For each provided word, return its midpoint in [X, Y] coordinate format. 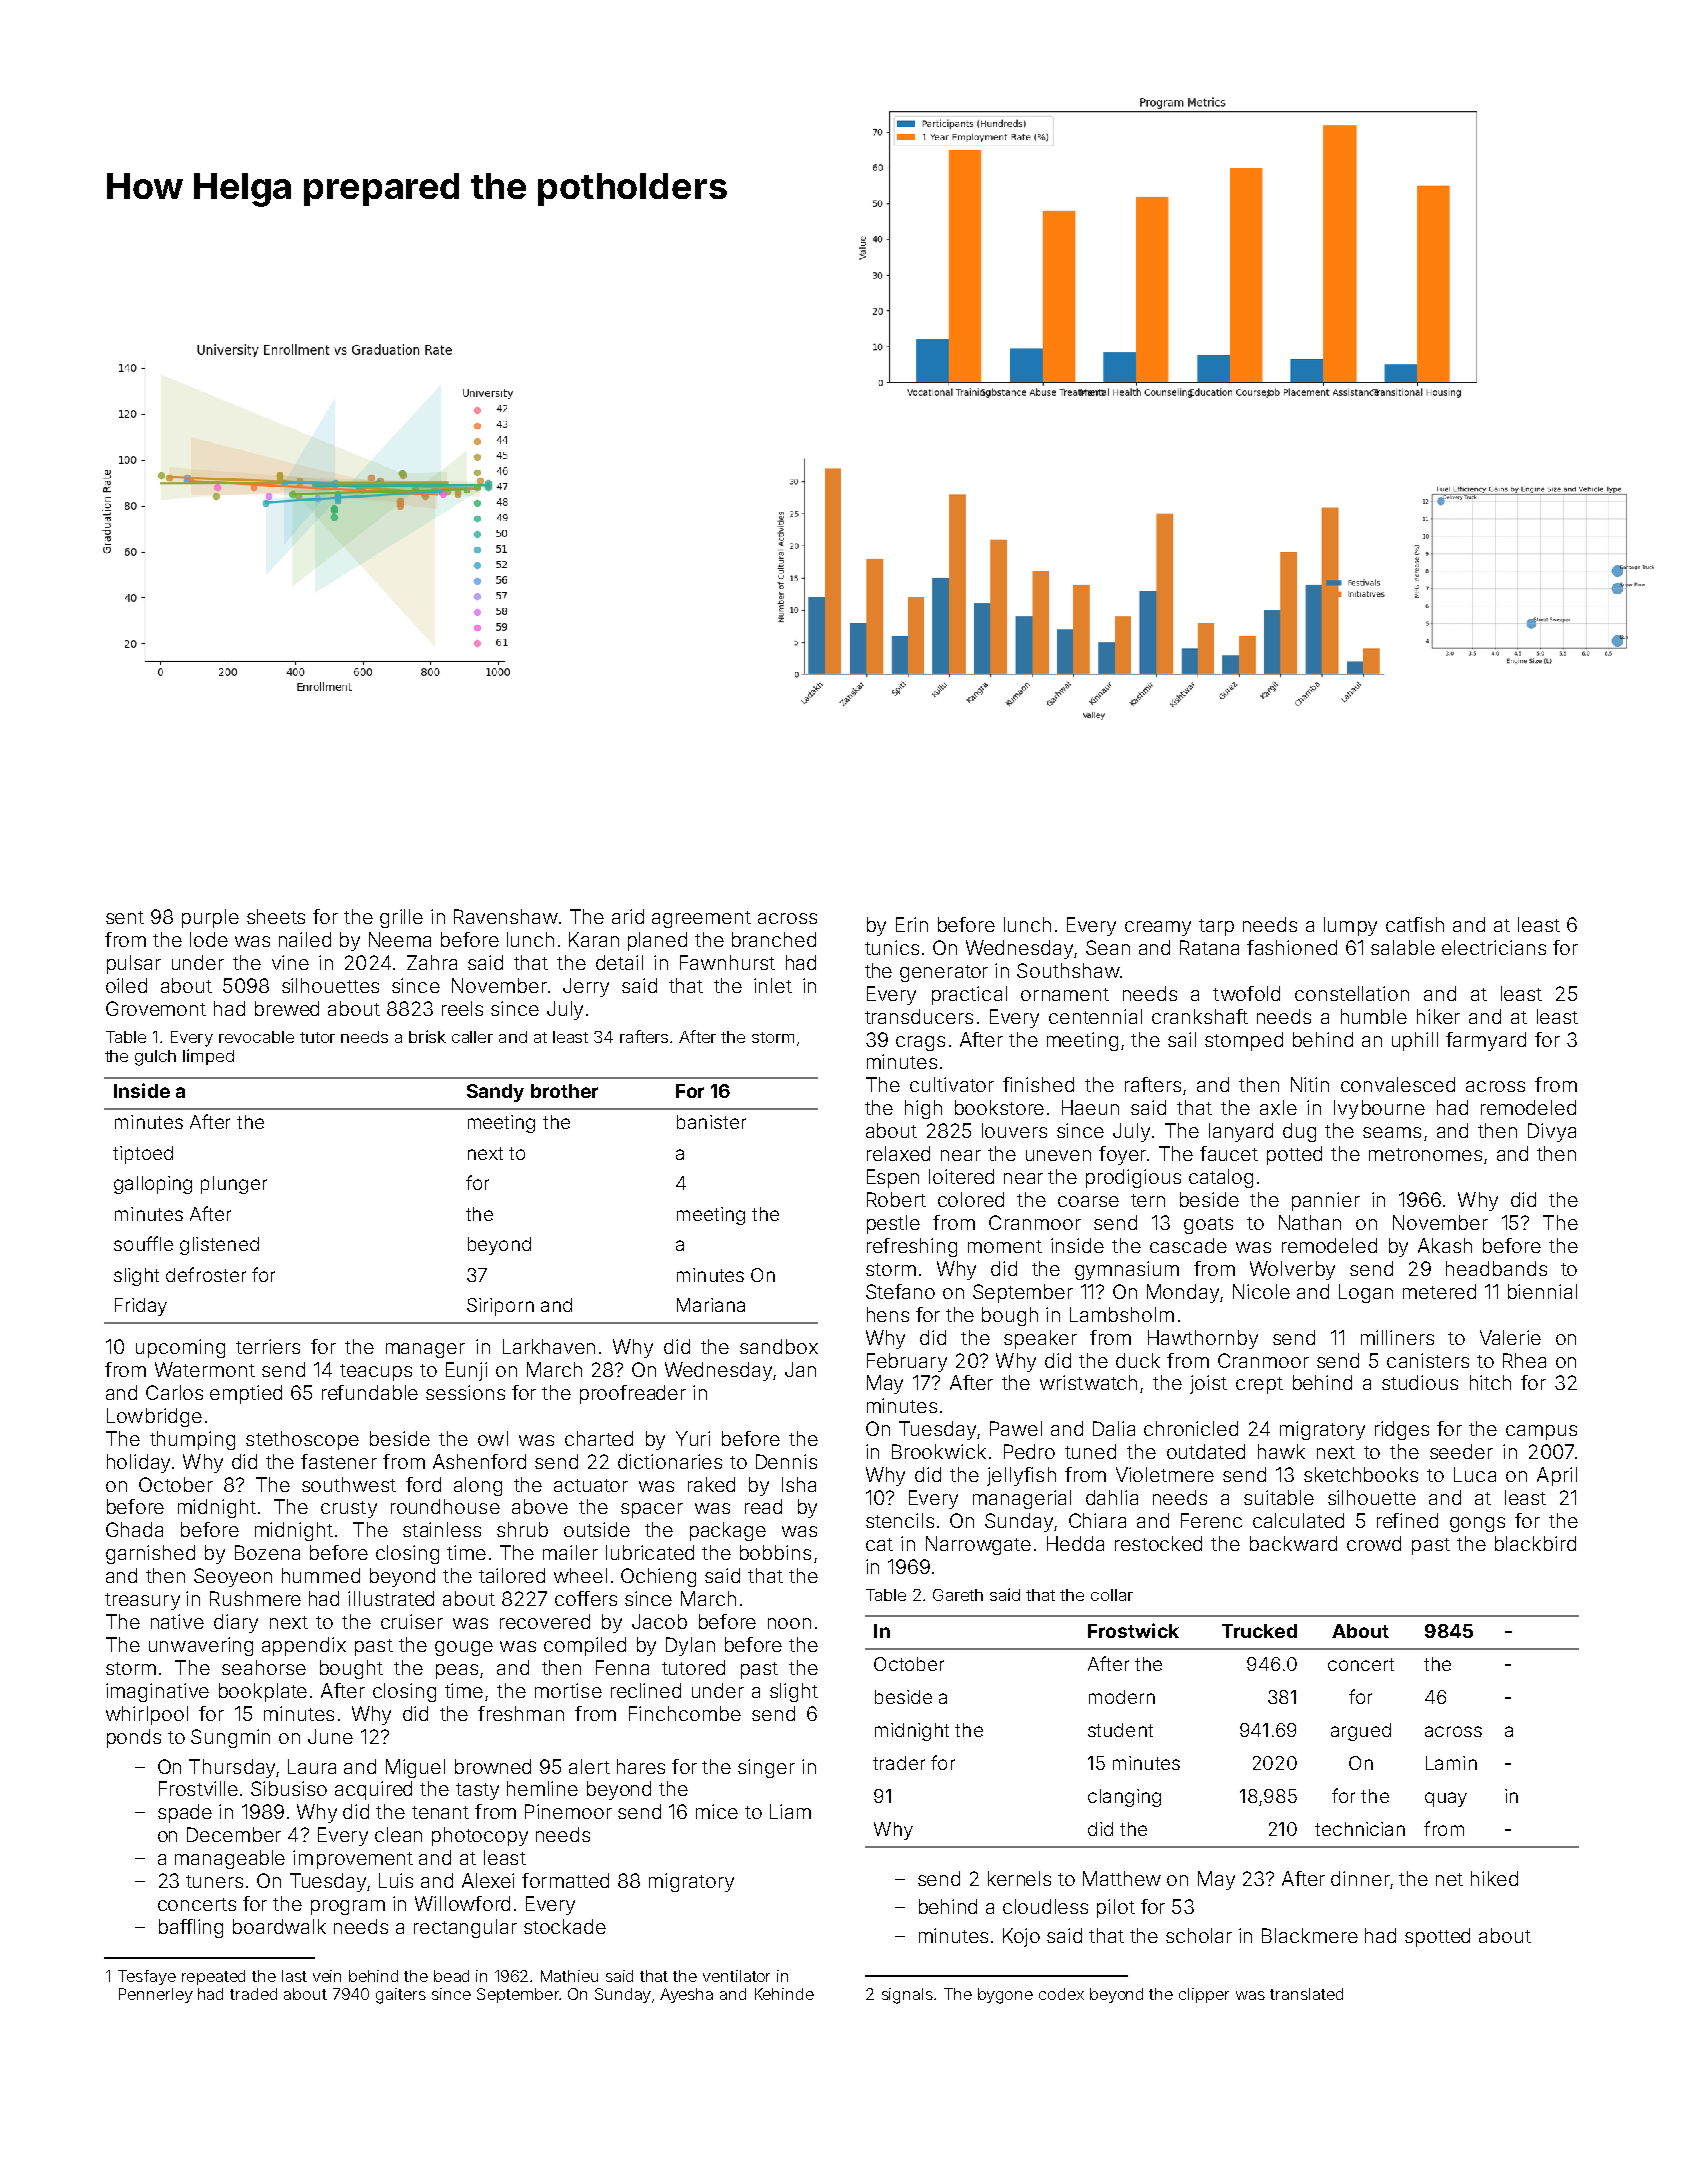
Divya [1552, 1132]
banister [711, 1122]
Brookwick [939, 1451]
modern [1122, 1697]
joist [1208, 1384]
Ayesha [686, 1995]
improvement [353, 1859]
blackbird [1535, 1543]
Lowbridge [154, 1417]
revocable [256, 1037]
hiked [1494, 1878]
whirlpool [147, 1715]
